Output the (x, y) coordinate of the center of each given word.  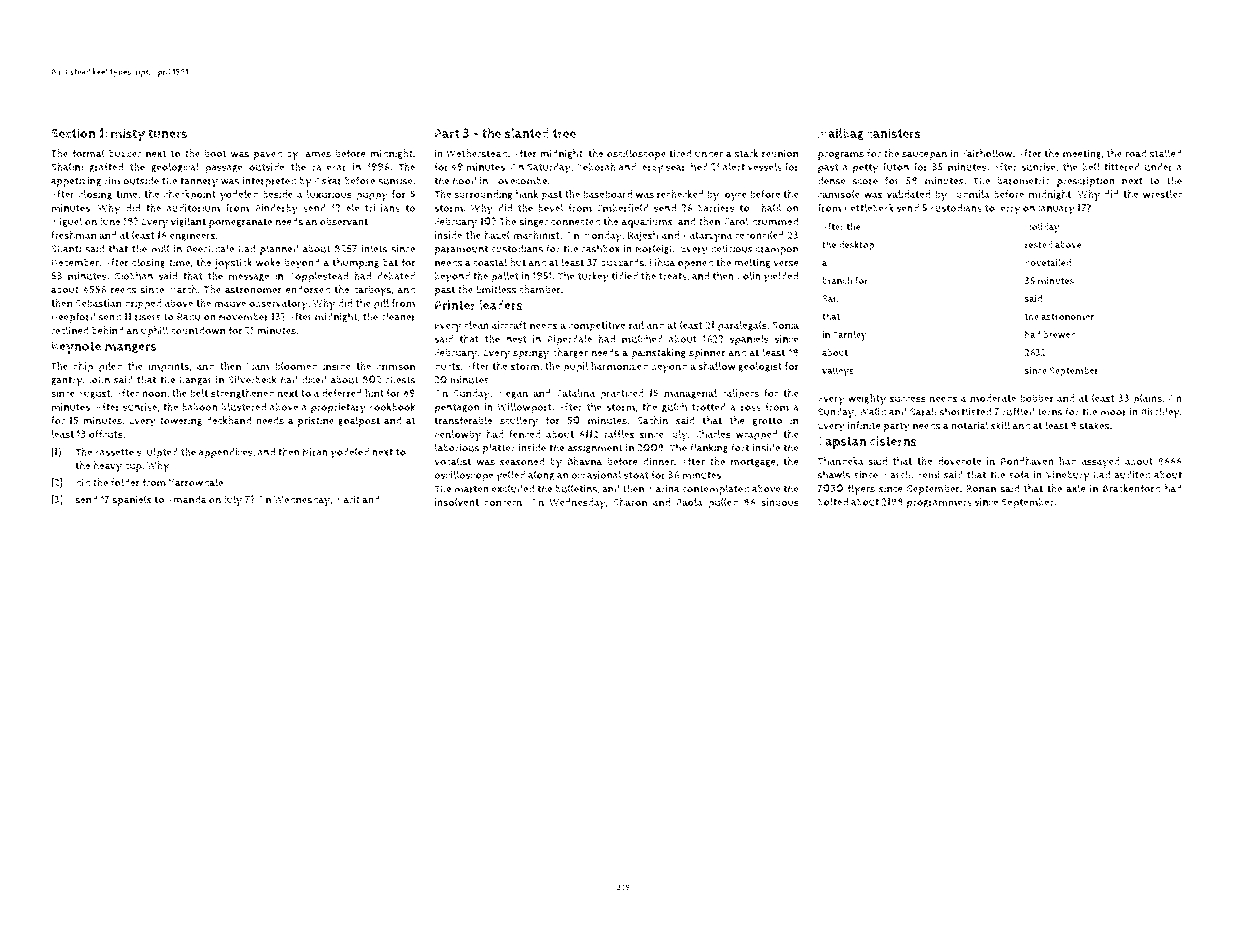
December (75, 262)
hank (527, 194)
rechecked (680, 194)
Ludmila (970, 194)
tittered (1122, 167)
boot (215, 153)
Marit (347, 499)
